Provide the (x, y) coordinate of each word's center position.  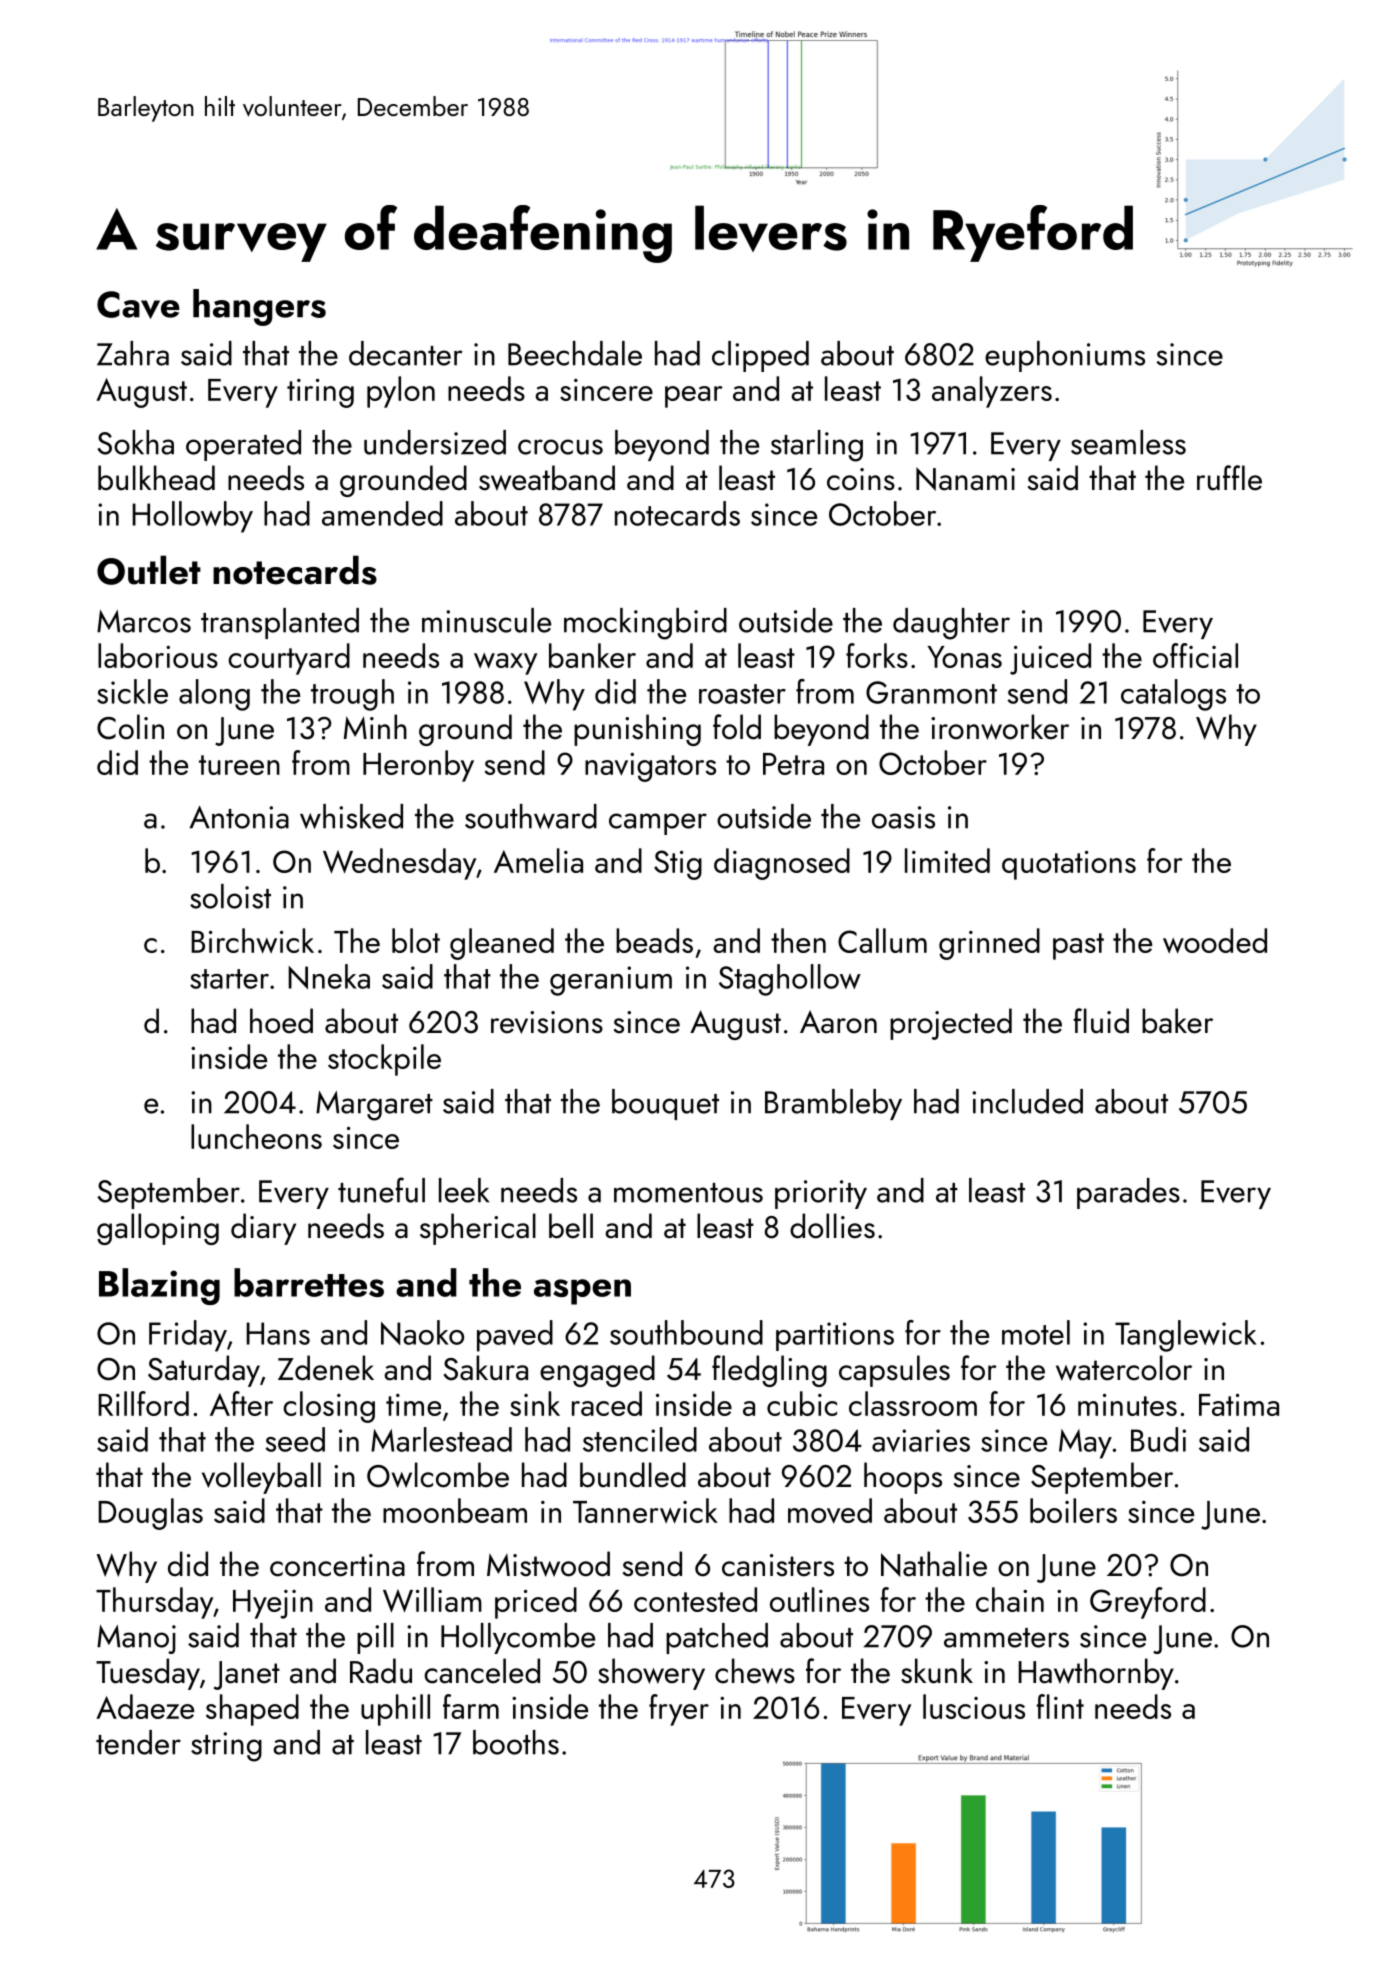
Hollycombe (518, 1638)
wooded (1215, 941)
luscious (974, 1706)
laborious (158, 655)
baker (1177, 1021)
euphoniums (1065, 356)
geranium (611, 981)
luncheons (256, 1136)
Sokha (135, 442)
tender (138, 1742)
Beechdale (575, 353)
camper (658, 824)
